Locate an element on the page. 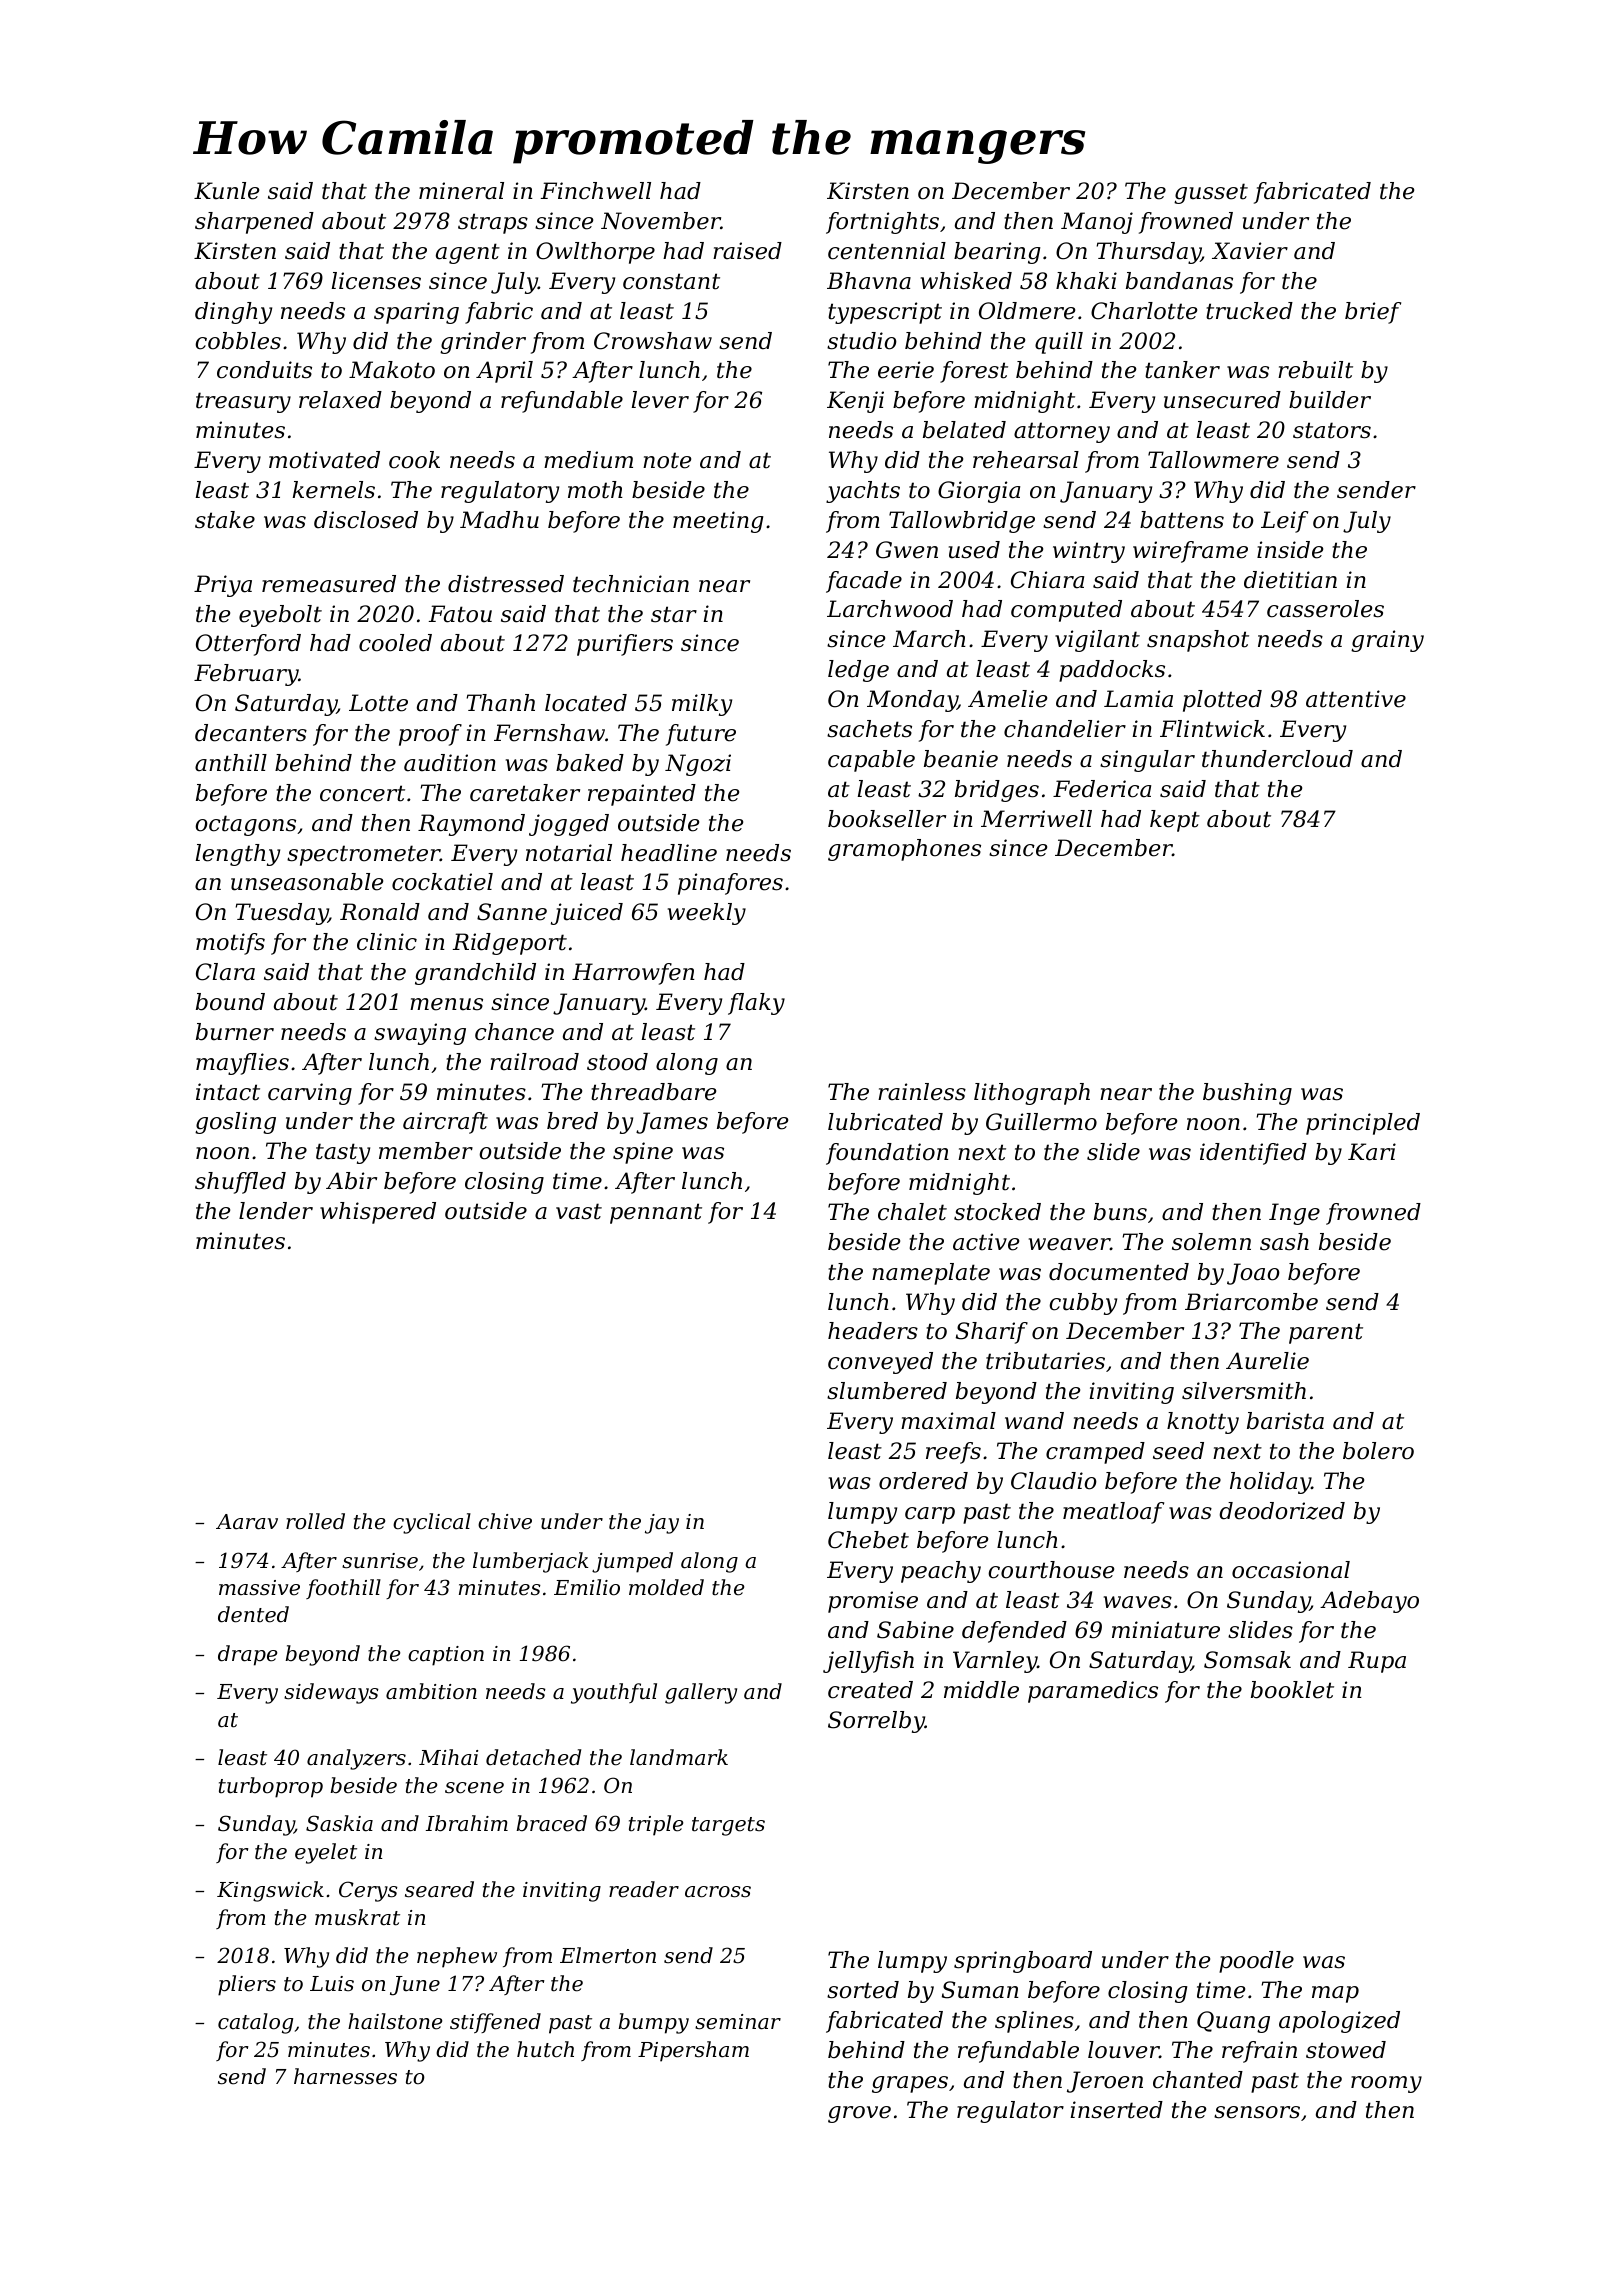 The width and height of the page is (1620, 2292). pinafores is located at coordinates (730, 884).
